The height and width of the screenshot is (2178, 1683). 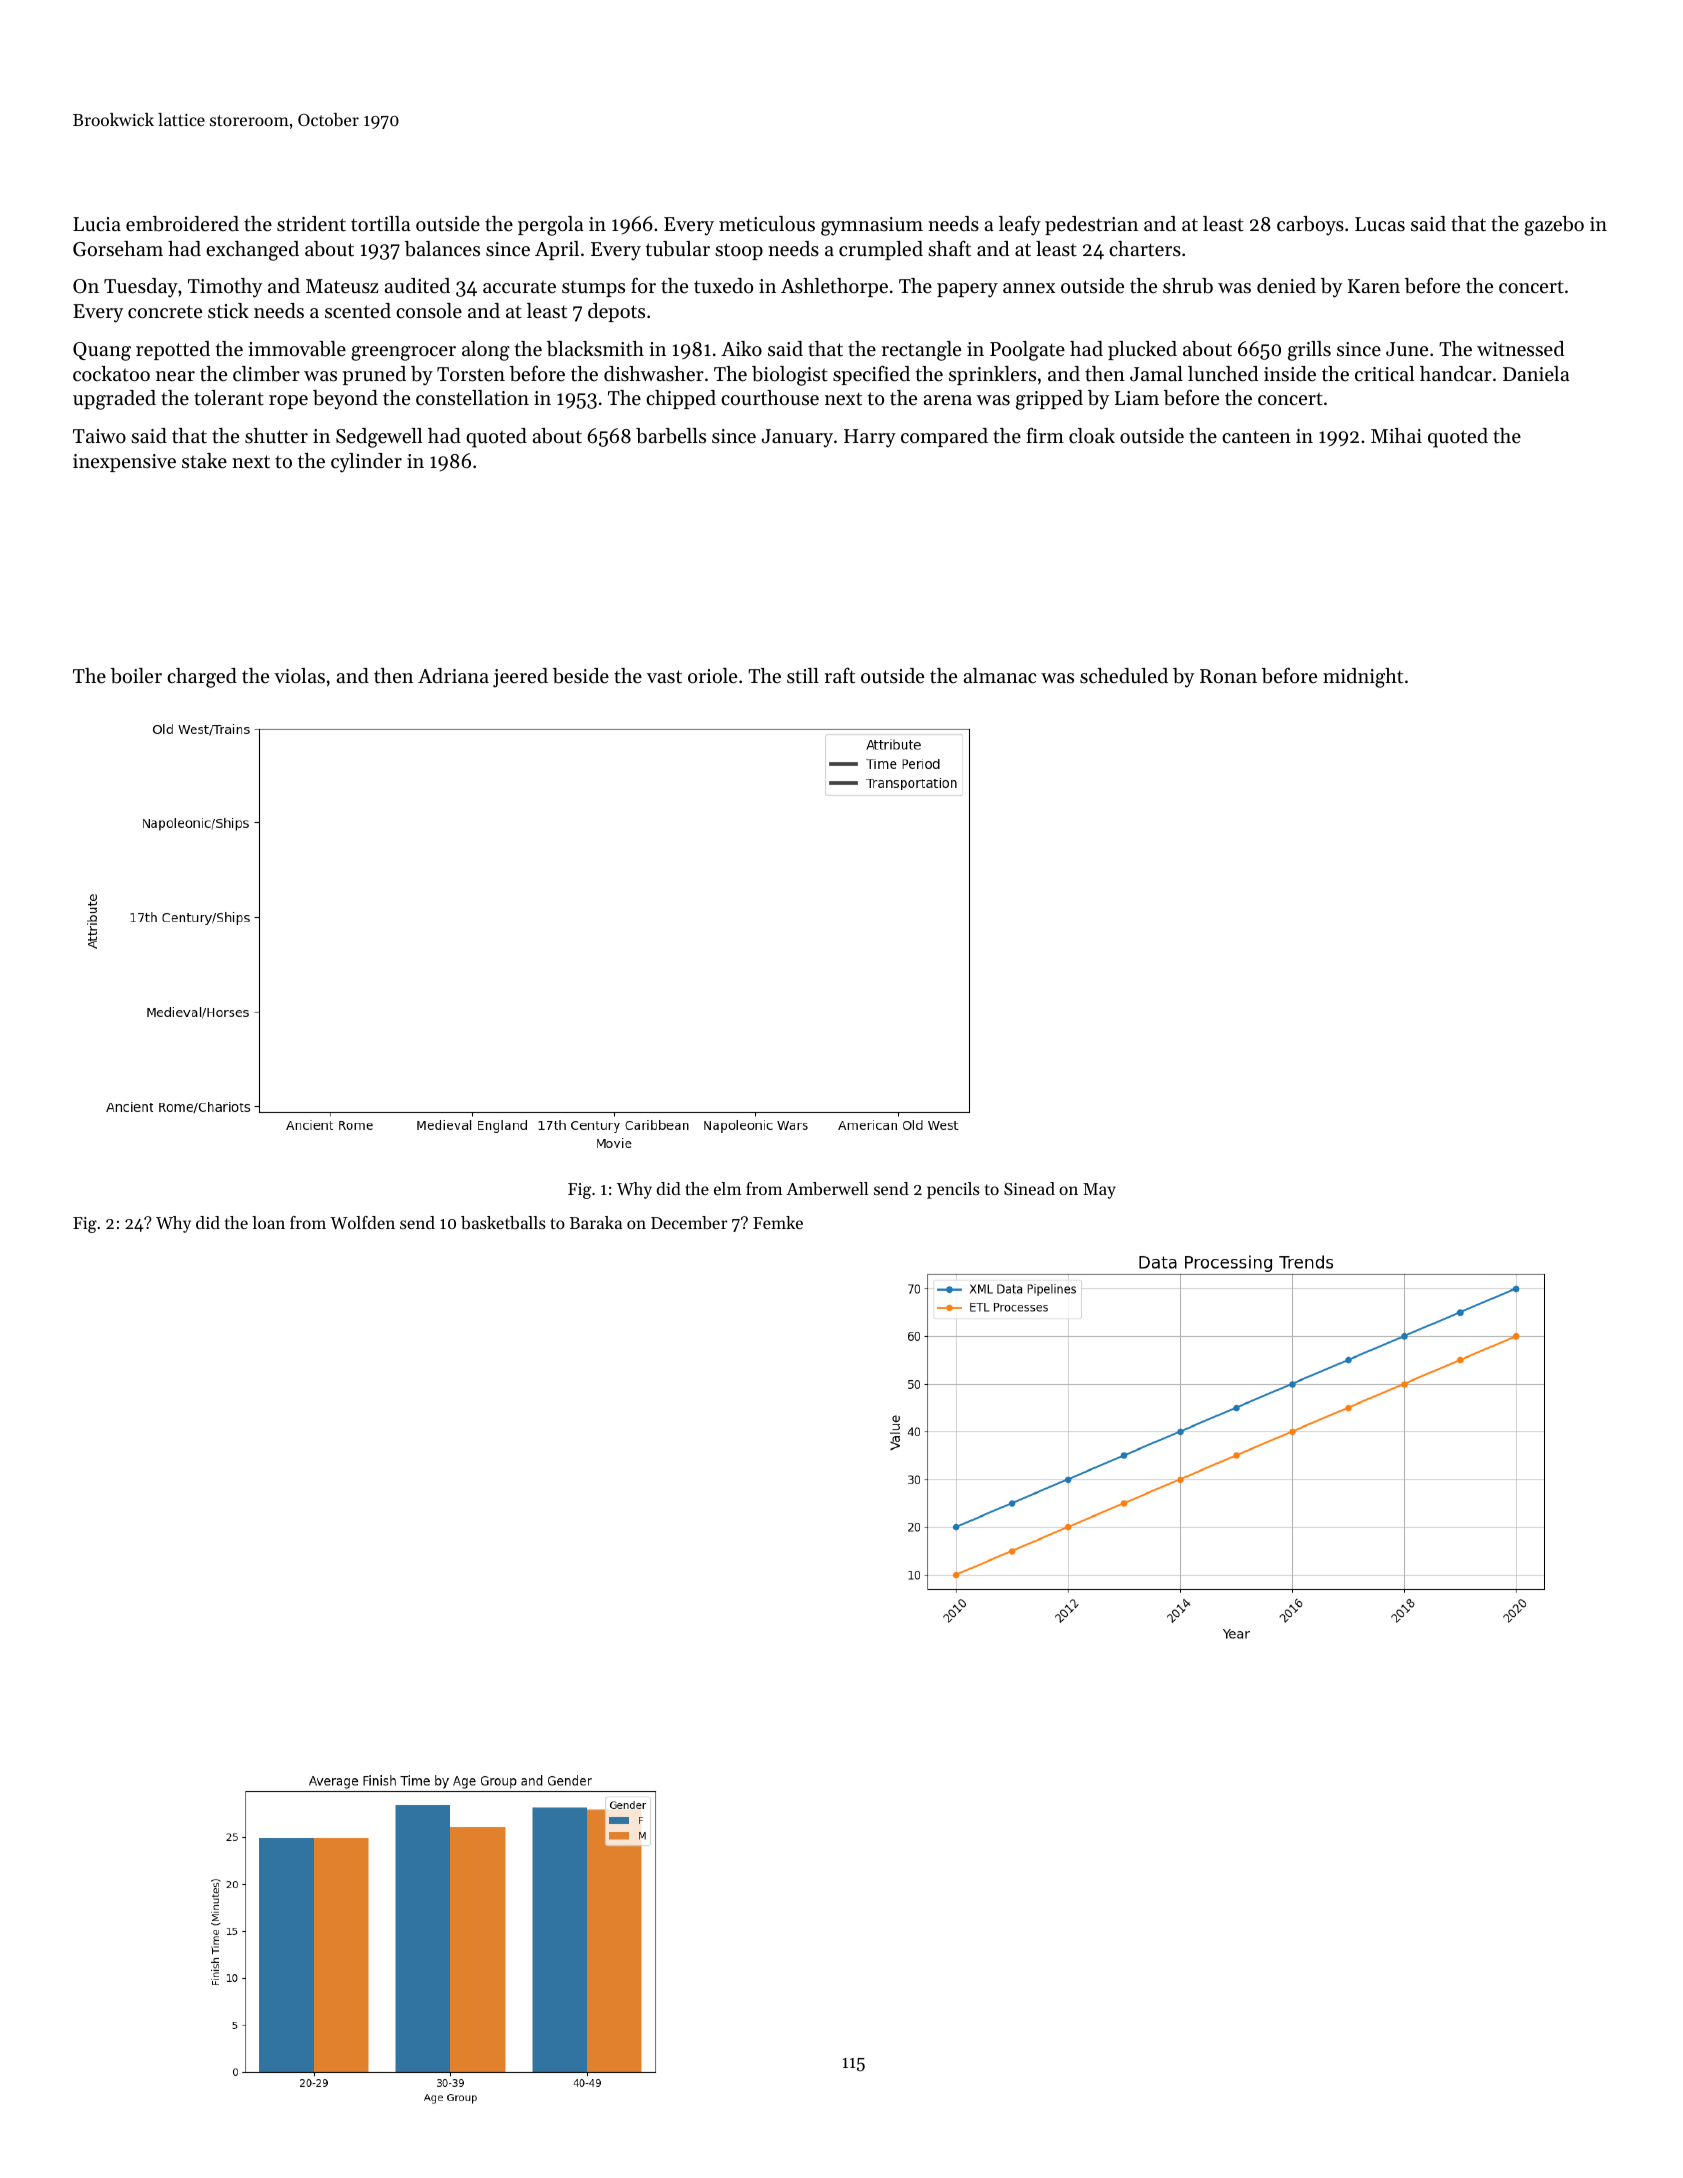 I want to click on charged, so click(x=202, y=678).
